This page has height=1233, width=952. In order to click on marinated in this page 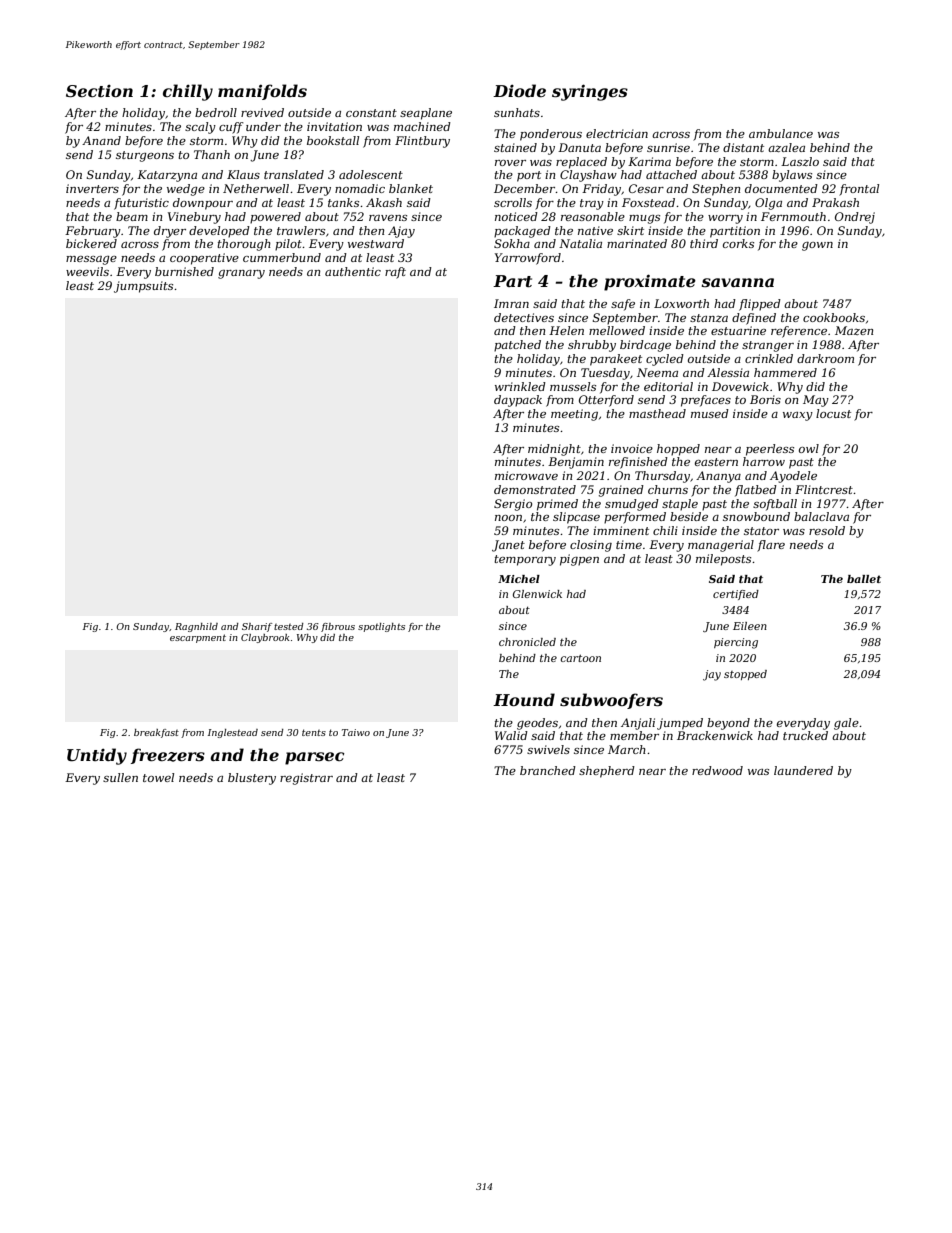, I will do `click(637, 243)`.
